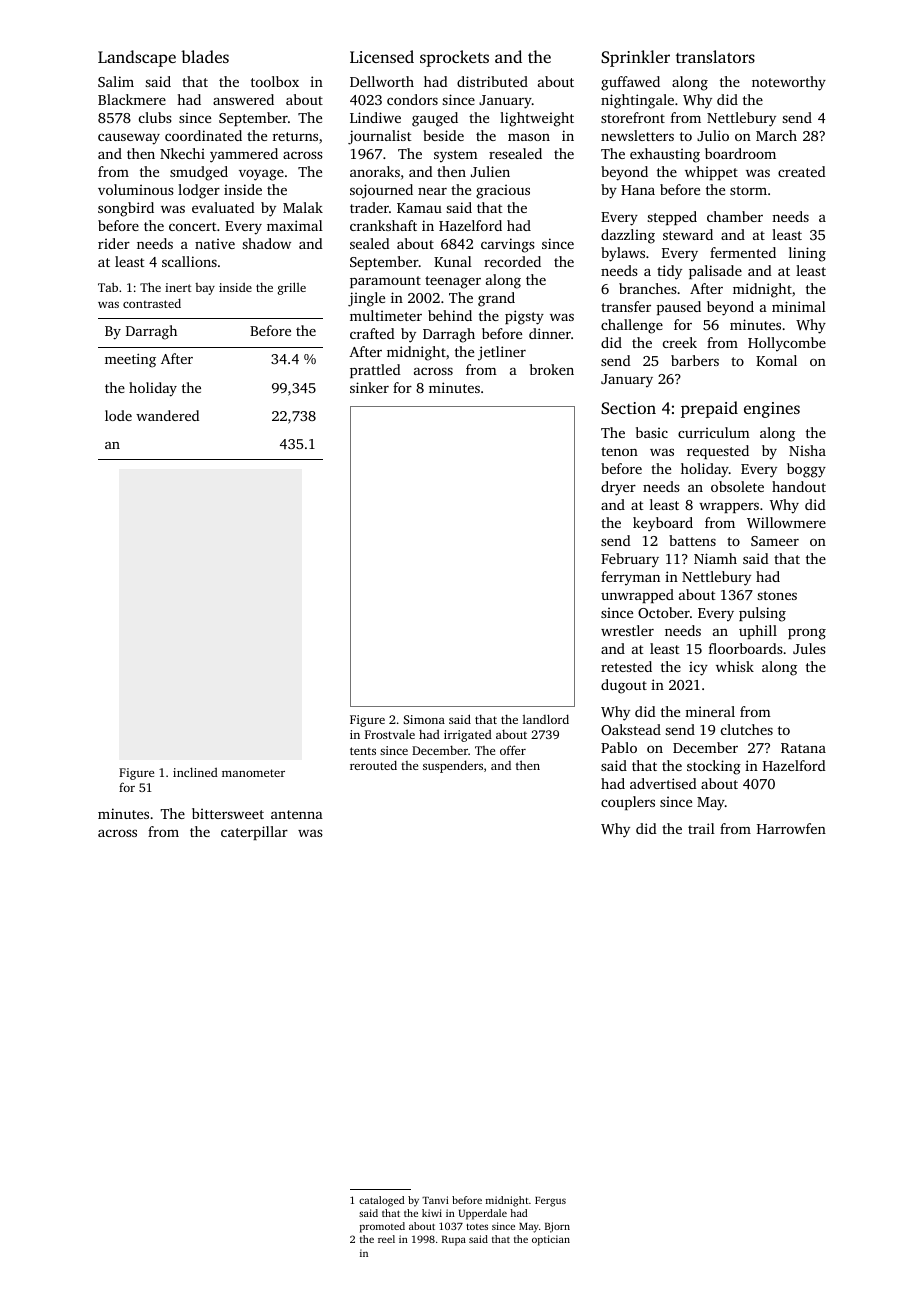 The image size is (924, 1308). Describe the element at coordinates (254, 833) in the screenshot. I see `caterpillar` at that location.
